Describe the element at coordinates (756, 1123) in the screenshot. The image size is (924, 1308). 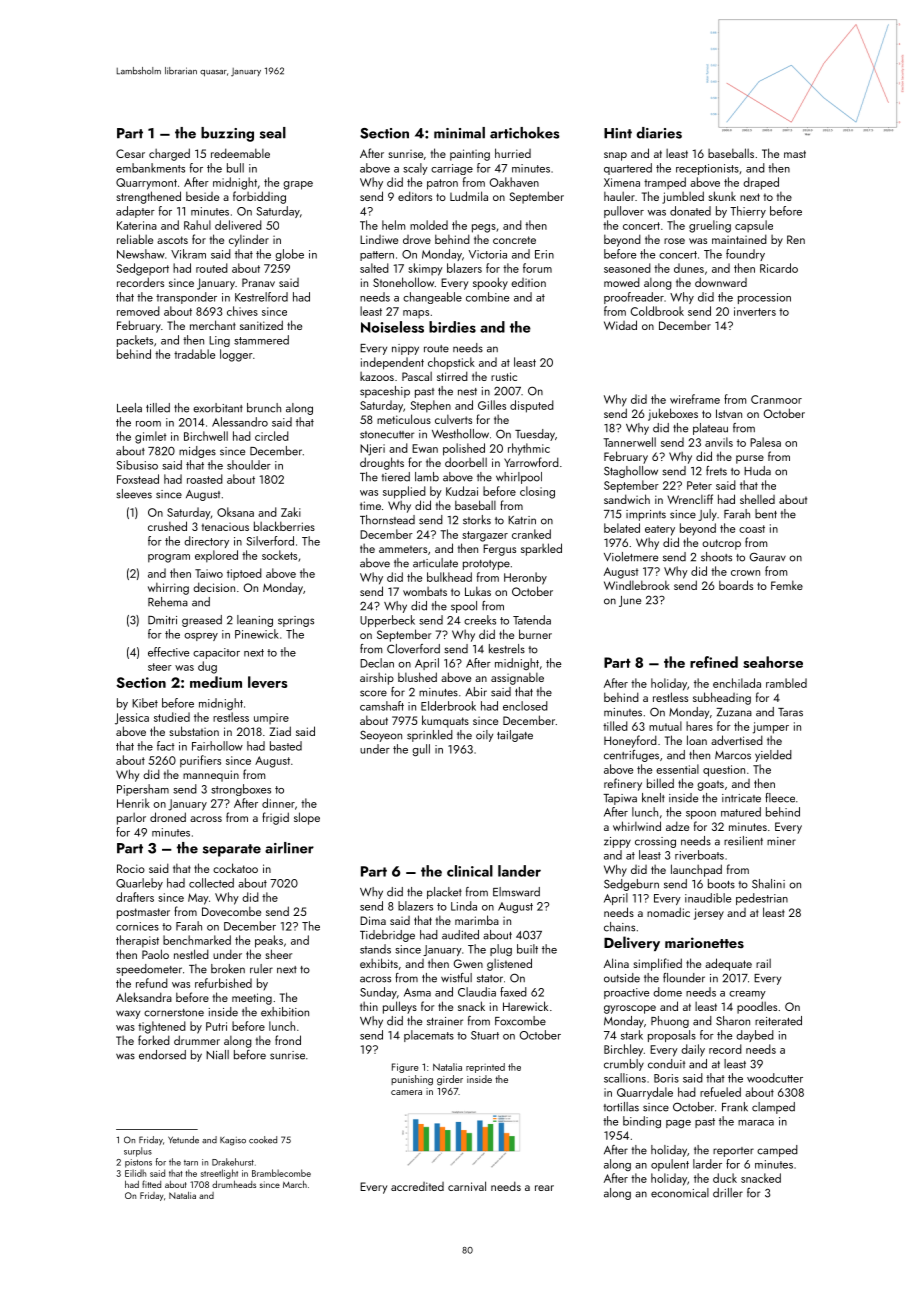
I see `maraca` at that location.
